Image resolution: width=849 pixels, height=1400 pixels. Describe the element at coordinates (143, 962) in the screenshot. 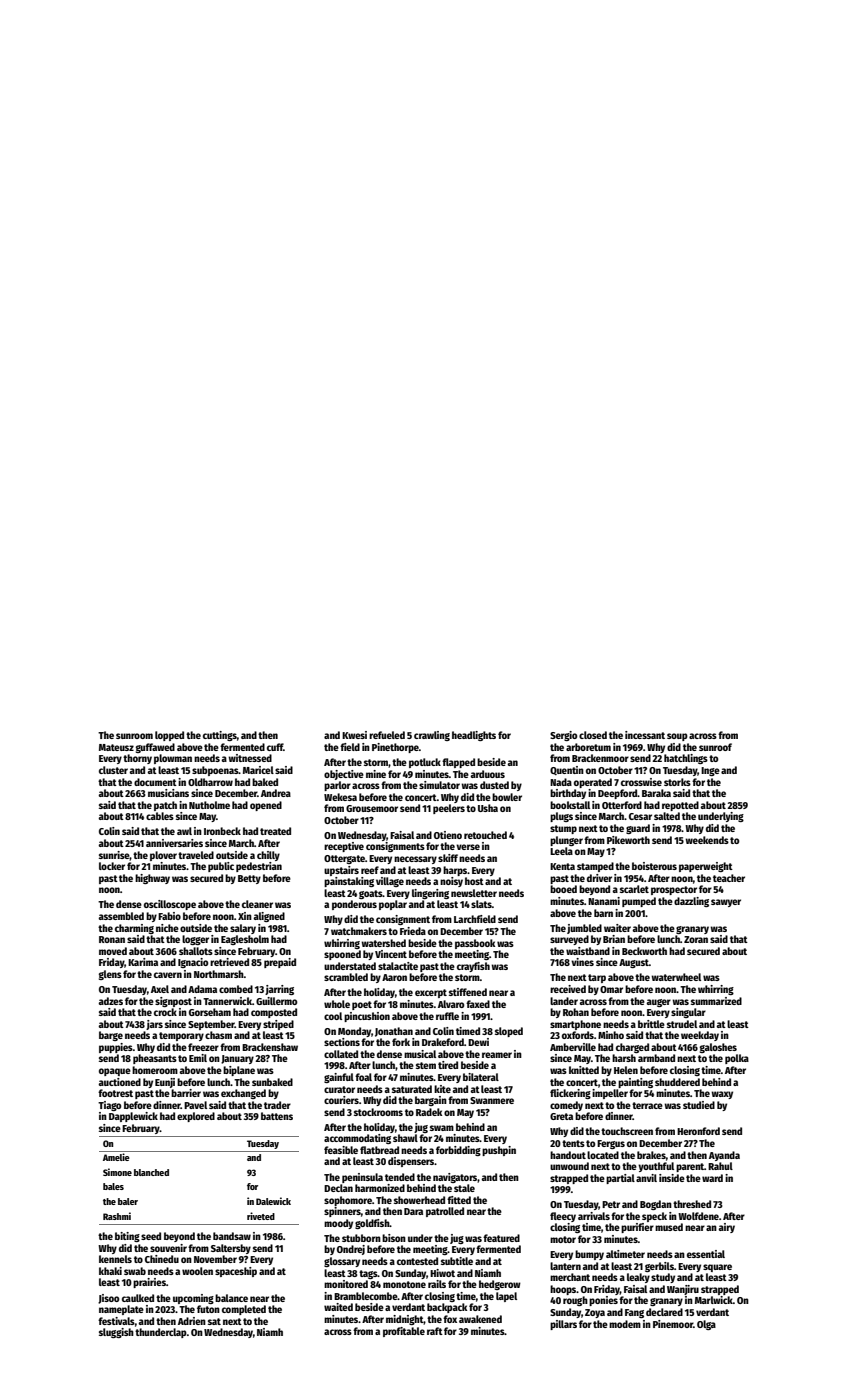

I see `Karima` at that location.
